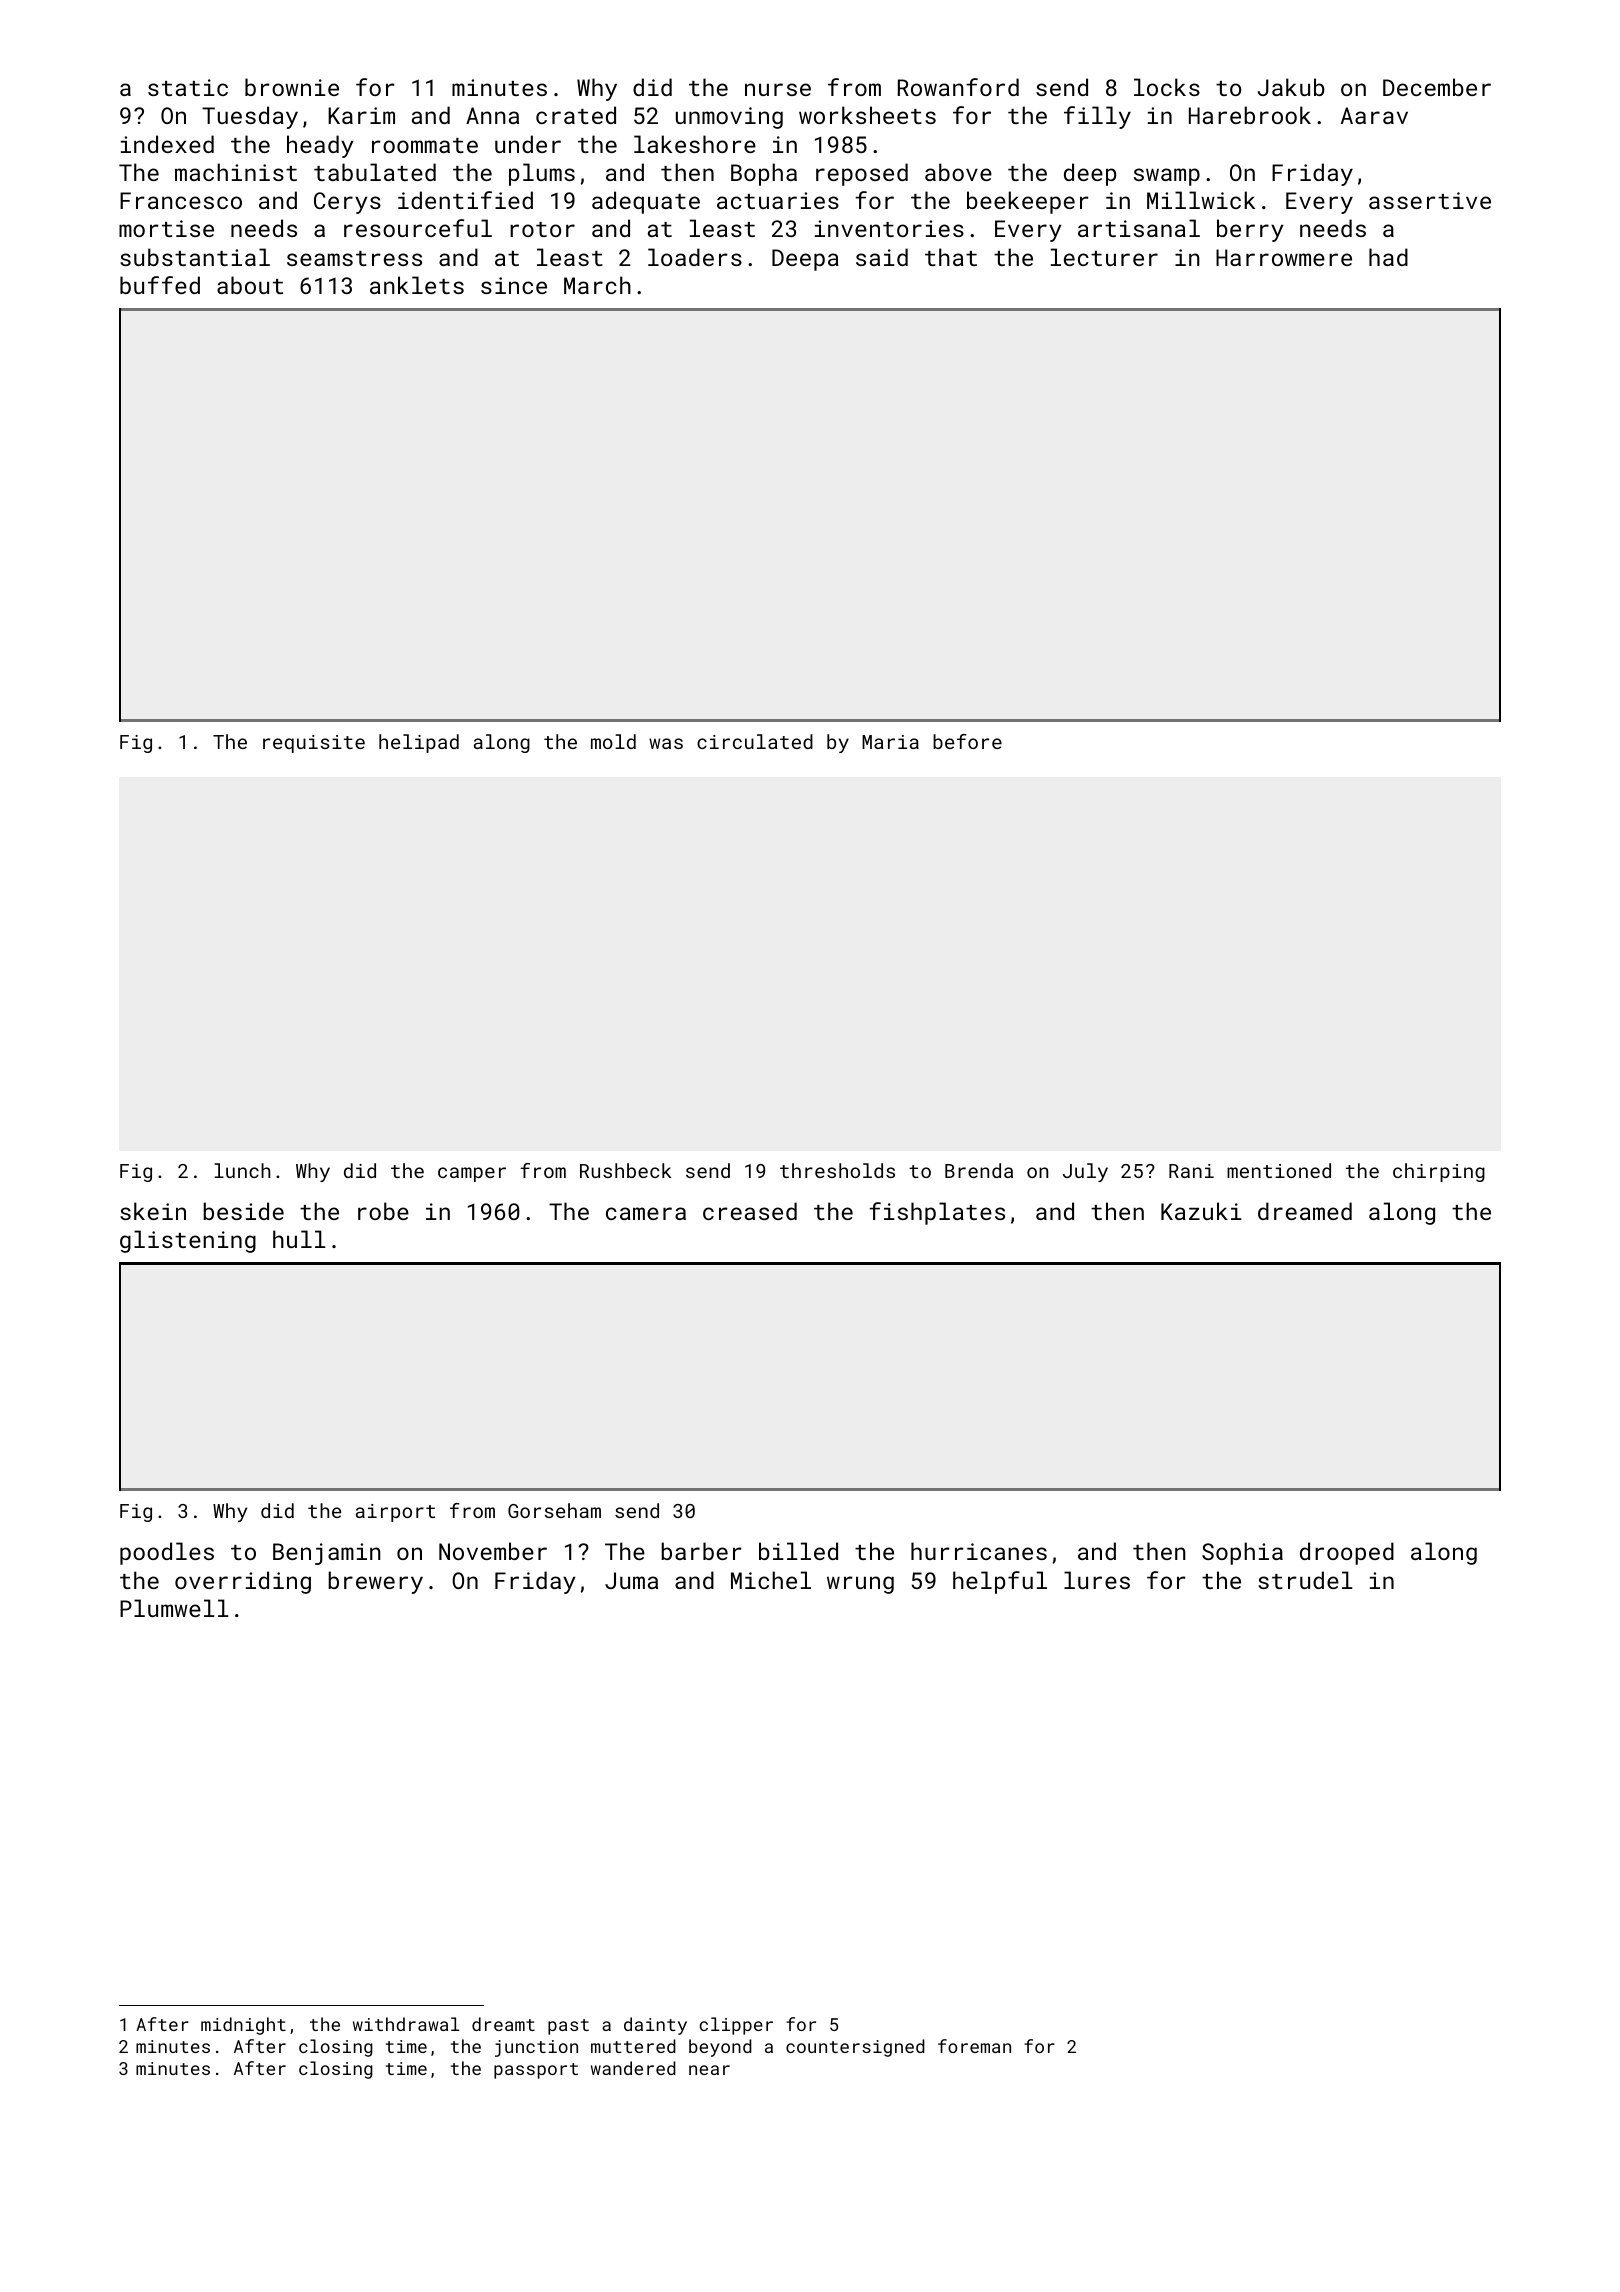  What do you see at coordinates (503, 2024) in the screenshot?
I see `dreamt` at bounding box center [503, 2024].
